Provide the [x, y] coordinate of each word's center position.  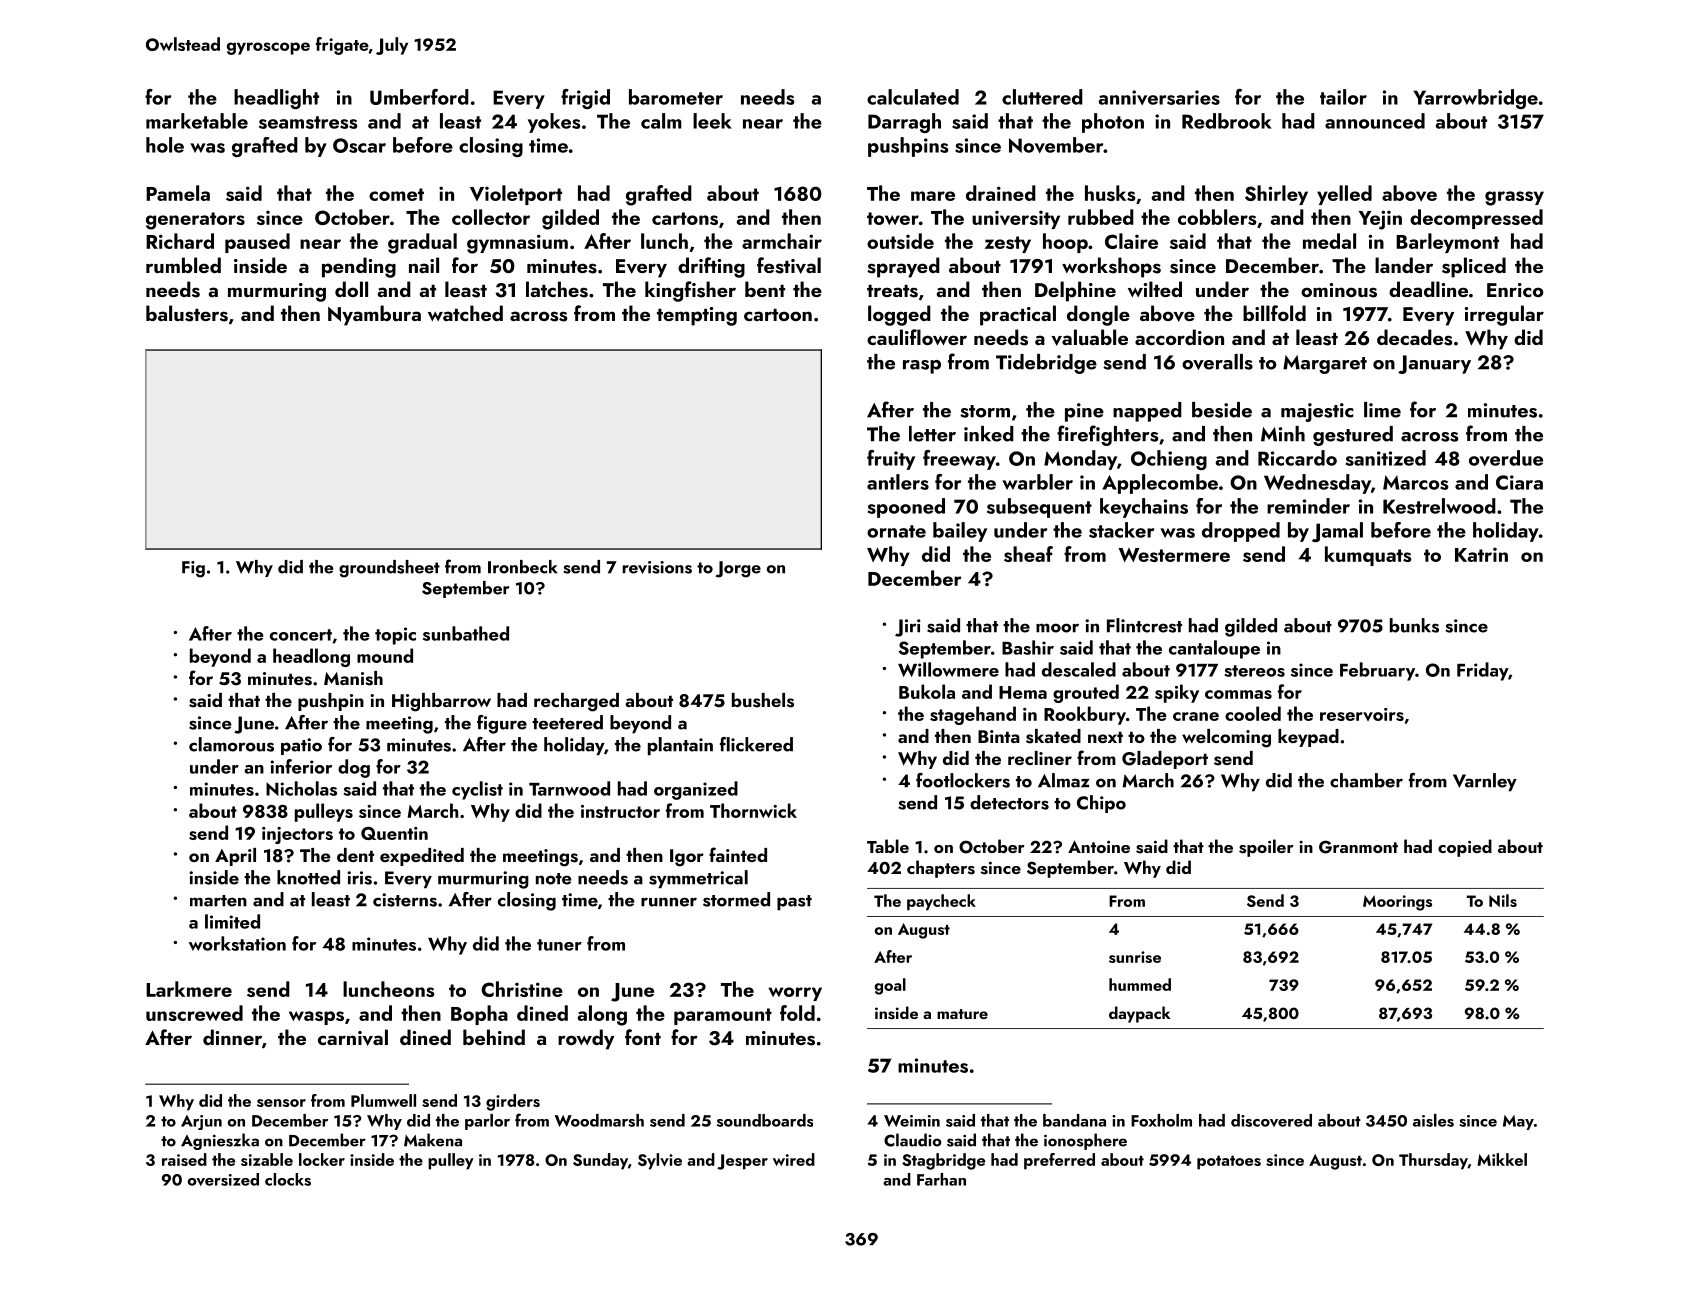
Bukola [927, 691]
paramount [723, 1016]
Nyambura [374, 315]
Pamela [178, 193]
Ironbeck [522, 567]
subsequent [1039, 508]
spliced [1474, 267]
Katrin [1481, 555]
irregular [1504, 315]
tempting [697, 316]
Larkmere [189, 989]
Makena [433, 1140]
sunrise [1135, 957]
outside [900, 241]
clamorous [231, 744]
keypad [1308, 738]
